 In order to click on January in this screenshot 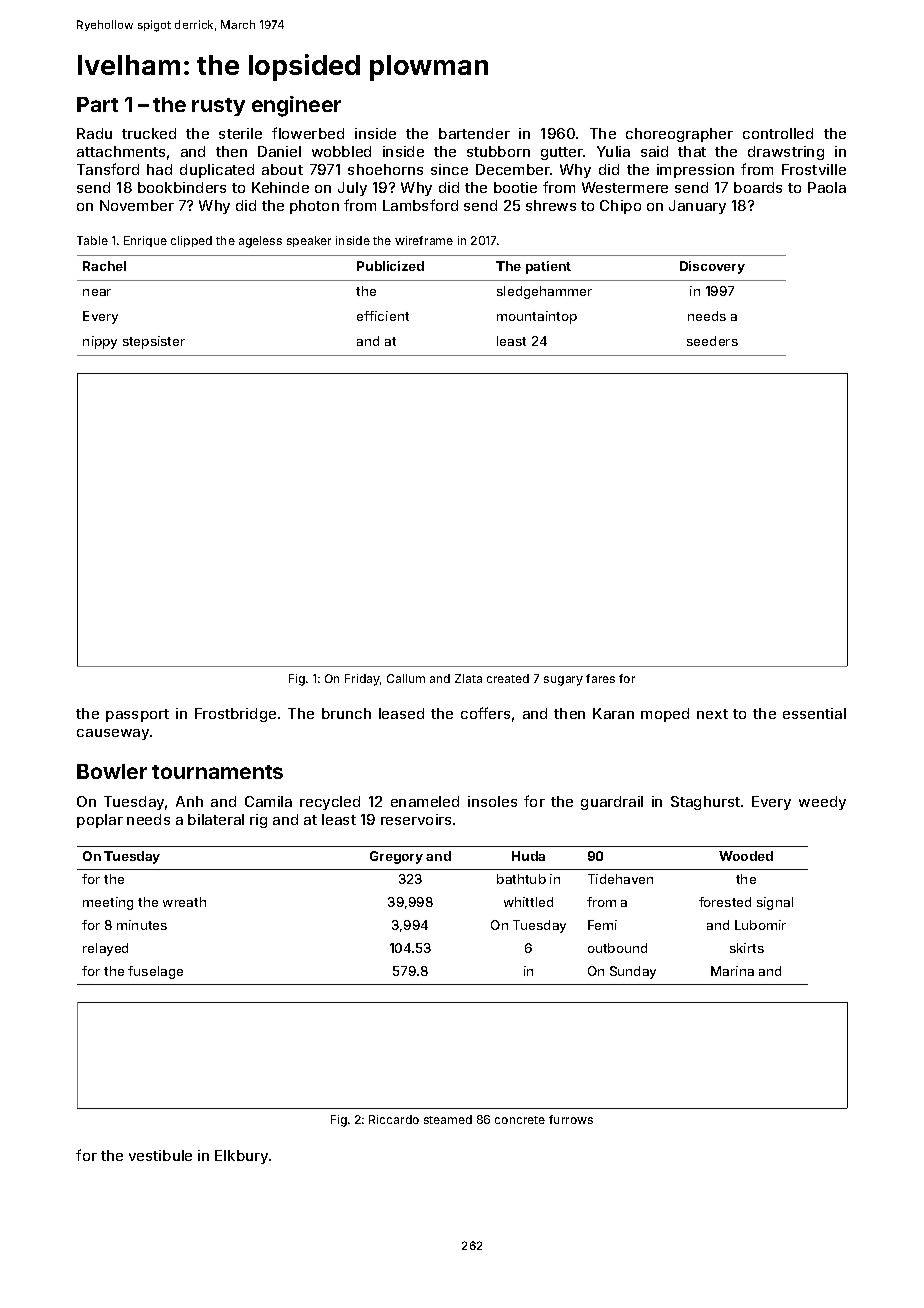, I will do `click(697, 207)`.
